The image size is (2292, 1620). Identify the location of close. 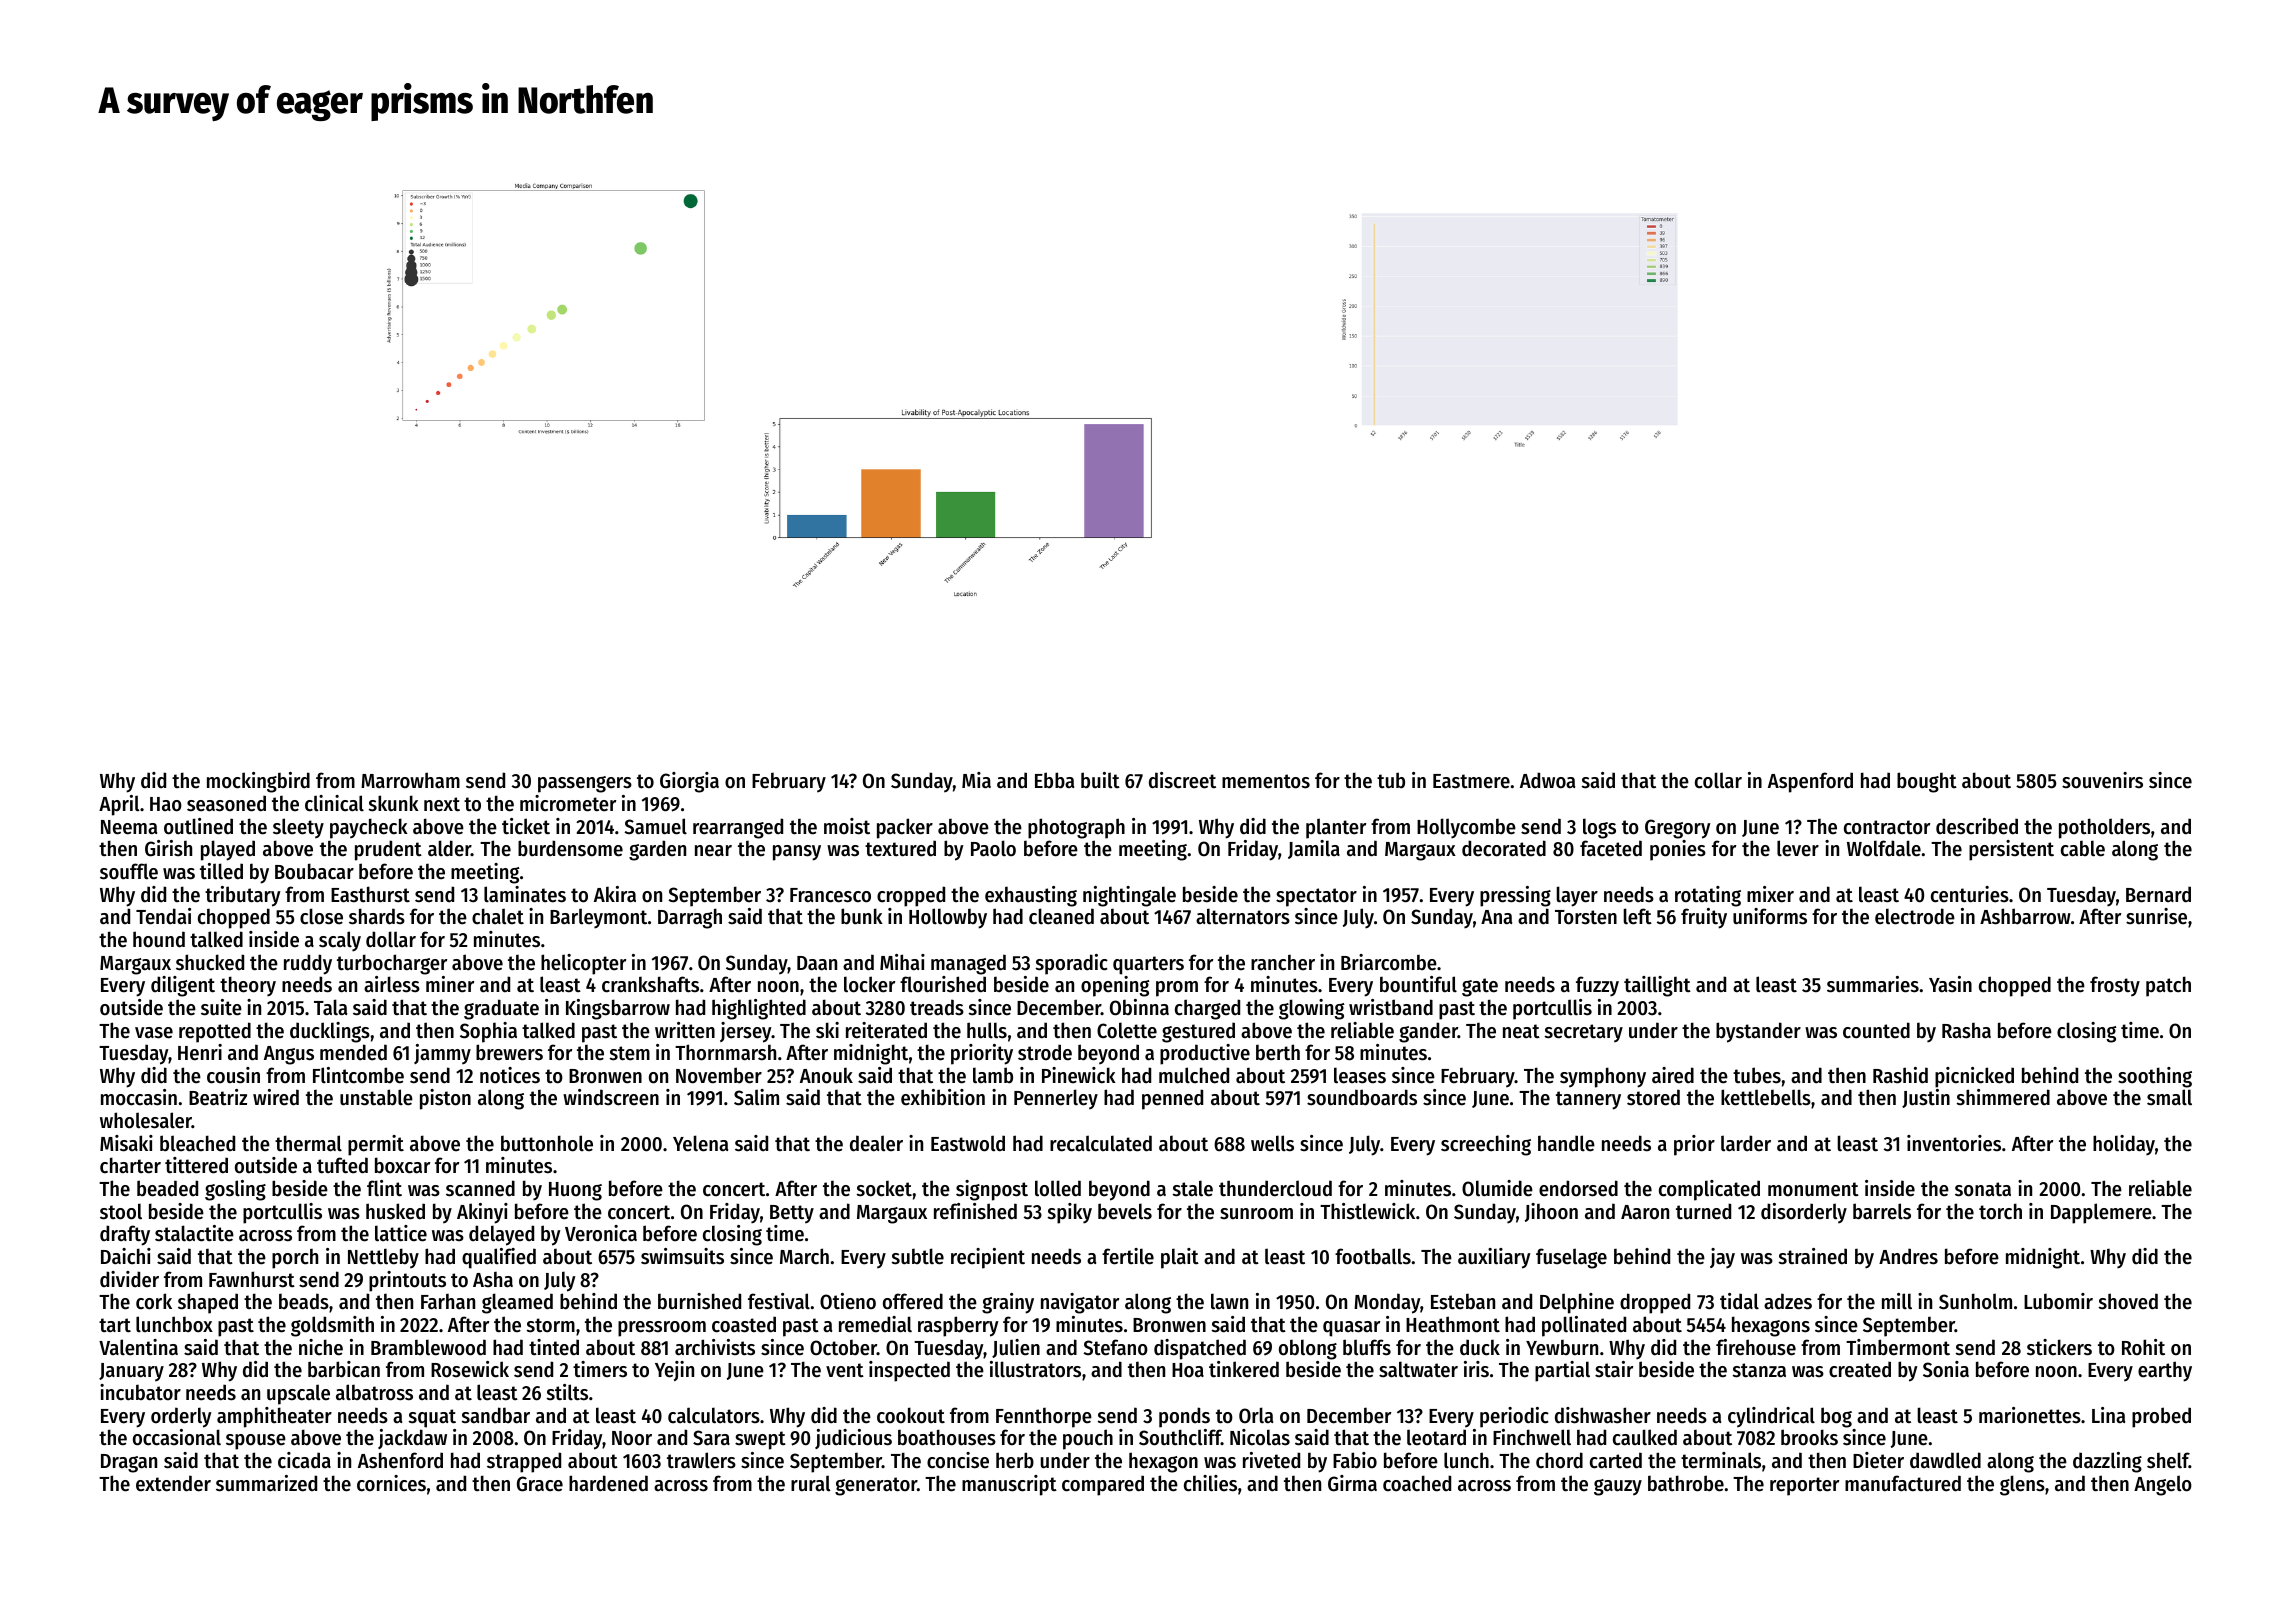
(321, 916).
